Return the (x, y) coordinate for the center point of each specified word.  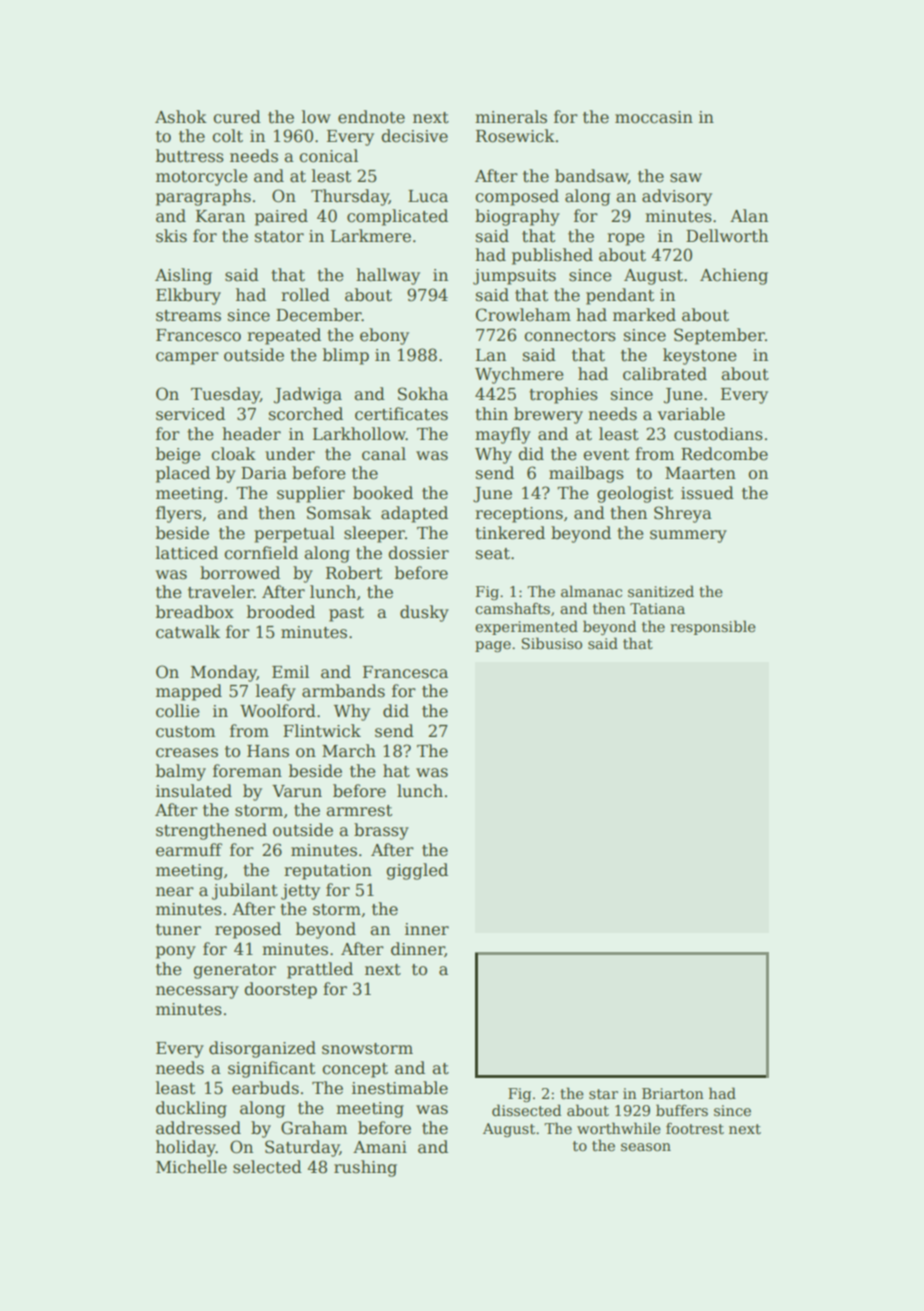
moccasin (654, 117)
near (175, 892)
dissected (526, 1110)
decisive (414, 136)
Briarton (673, 1093)
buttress (190, 156)
